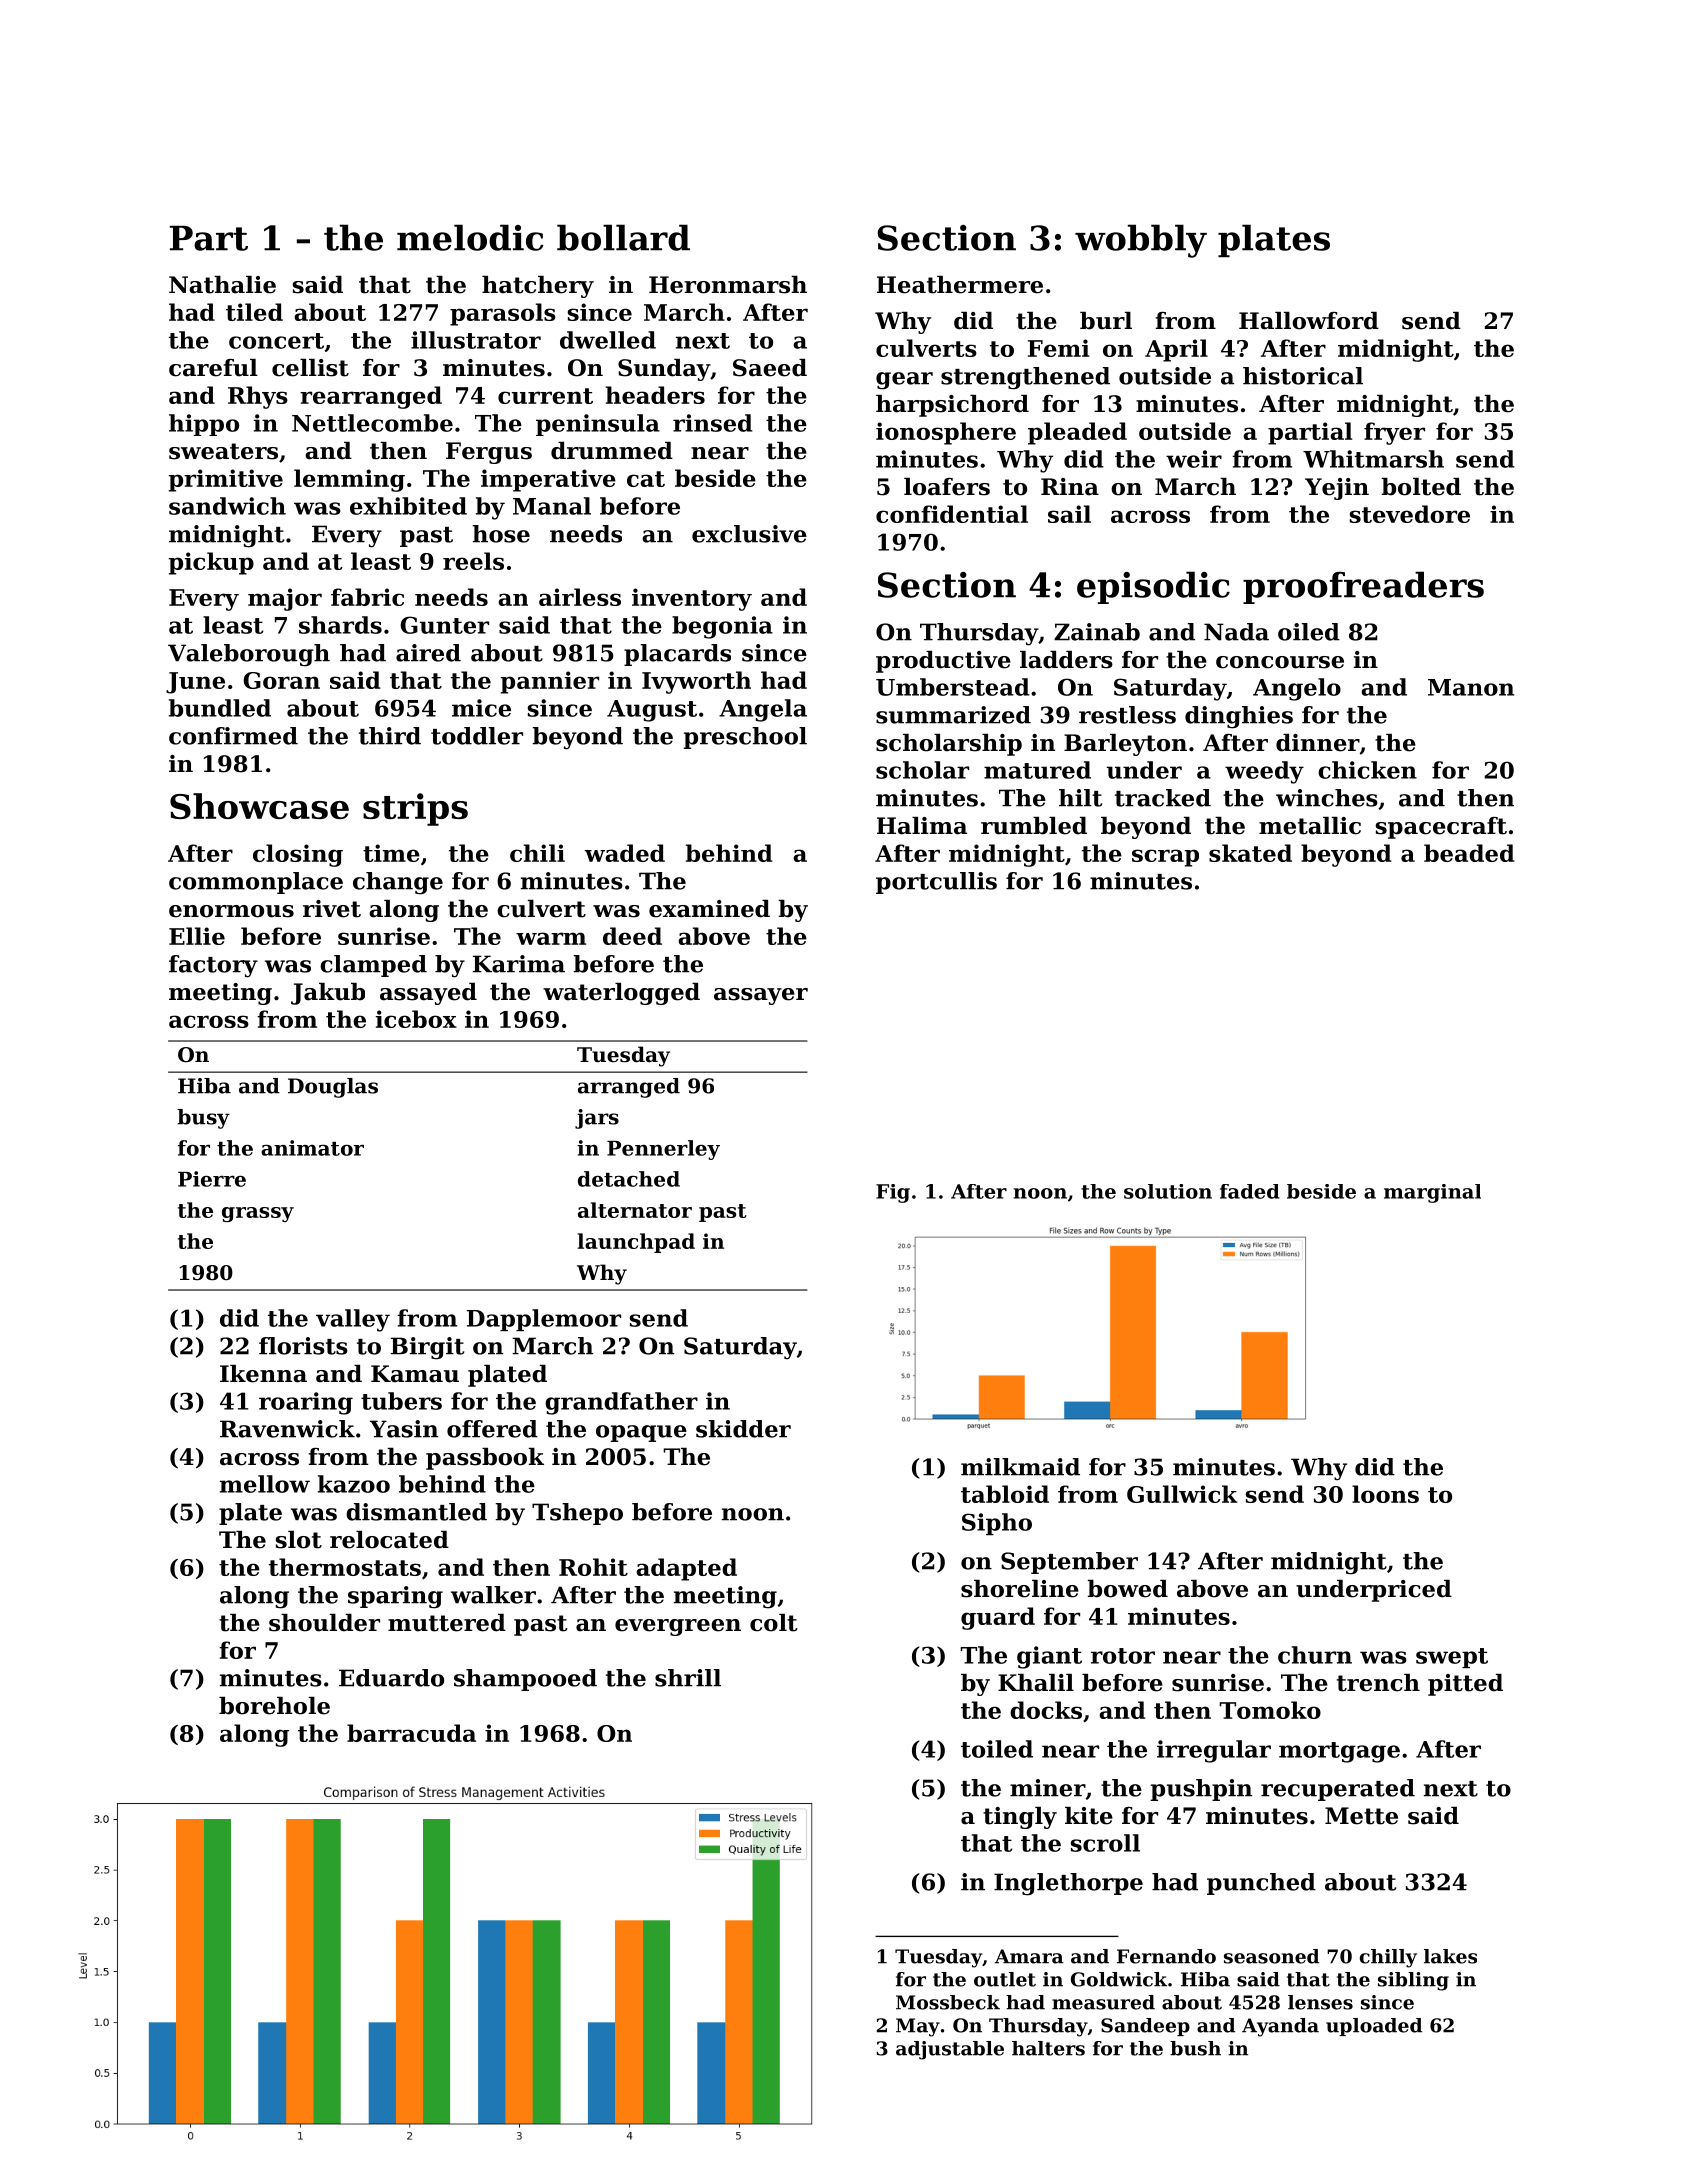 The height and width of the page is (2178, 1683). What do you see at coordinates (1195, 2048) in the page?
I see `bush` at bounding box center [1195, 2048].
